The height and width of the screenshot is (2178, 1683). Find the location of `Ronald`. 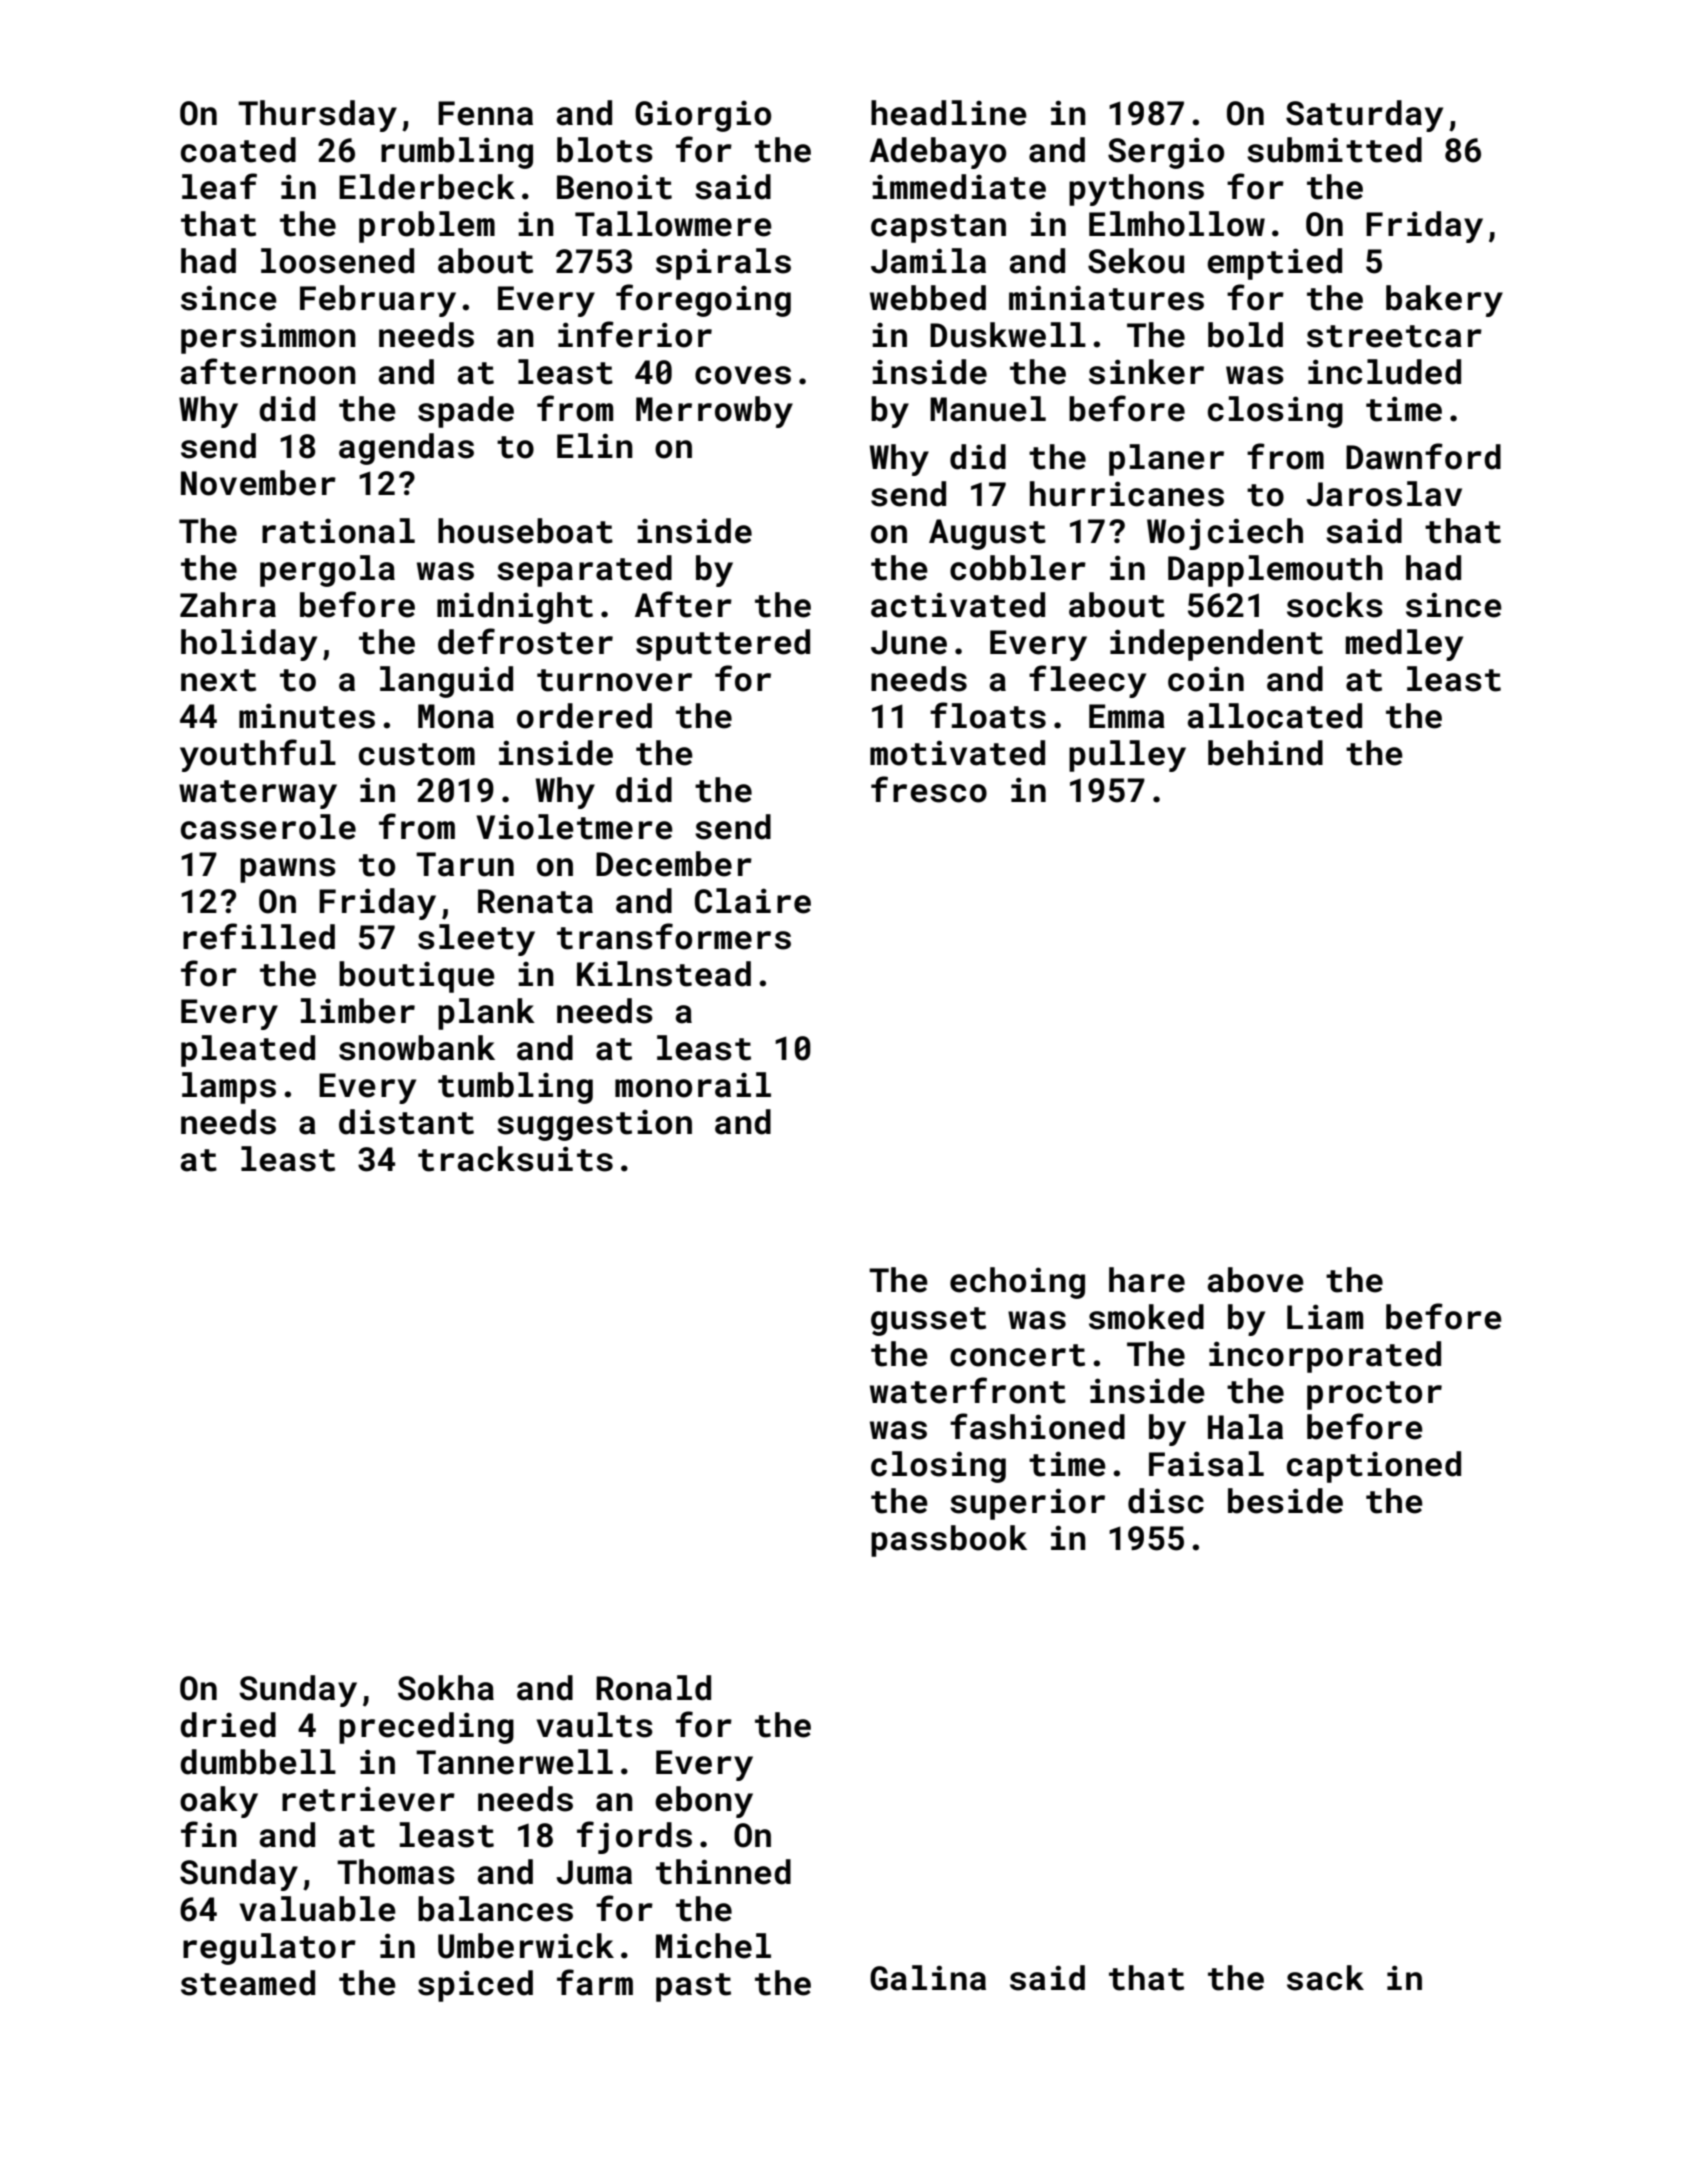

Ronald is located at coordinates (653, 1688).
